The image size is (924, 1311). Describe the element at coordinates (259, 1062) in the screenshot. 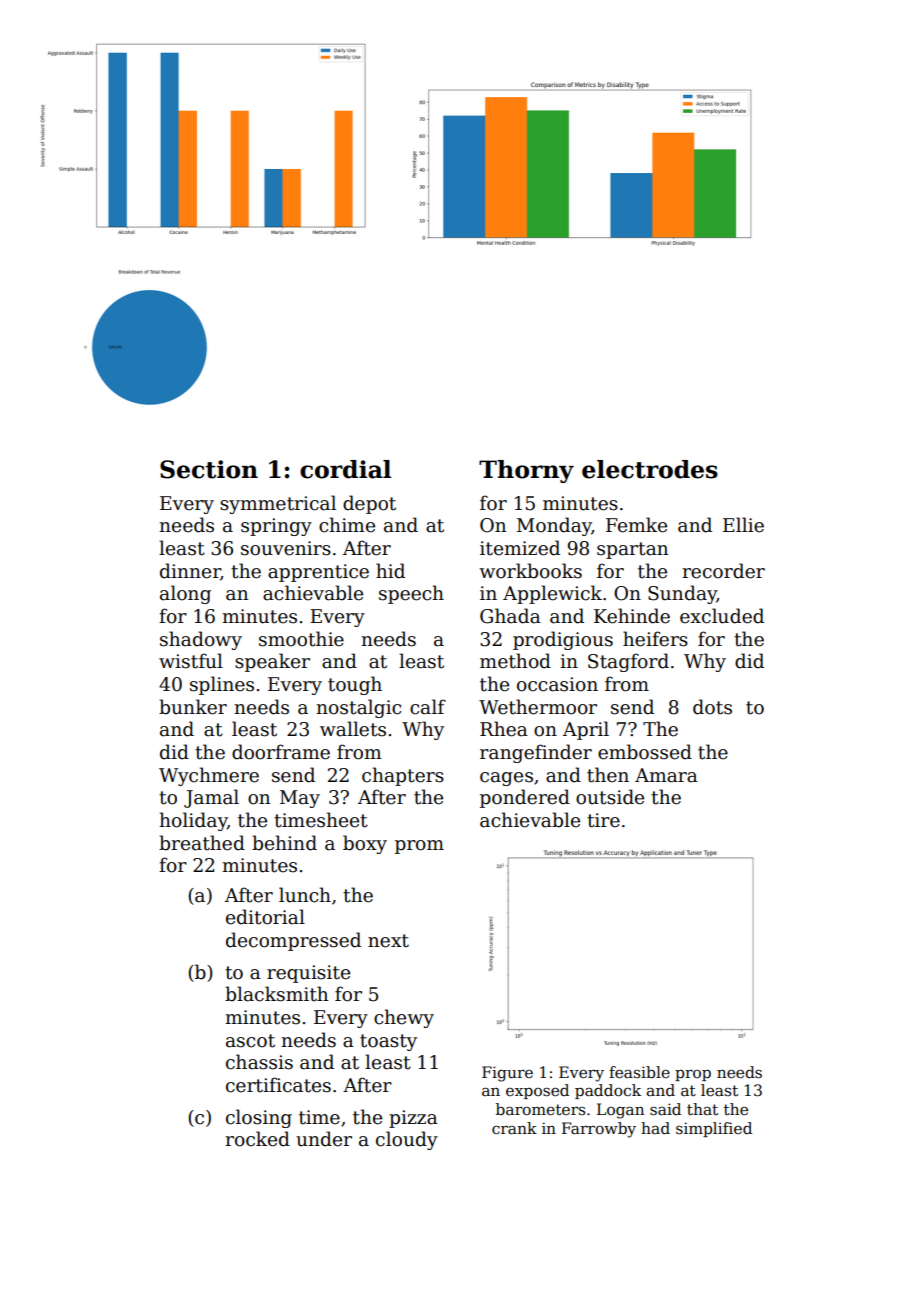

I see `chassis` at that location.
